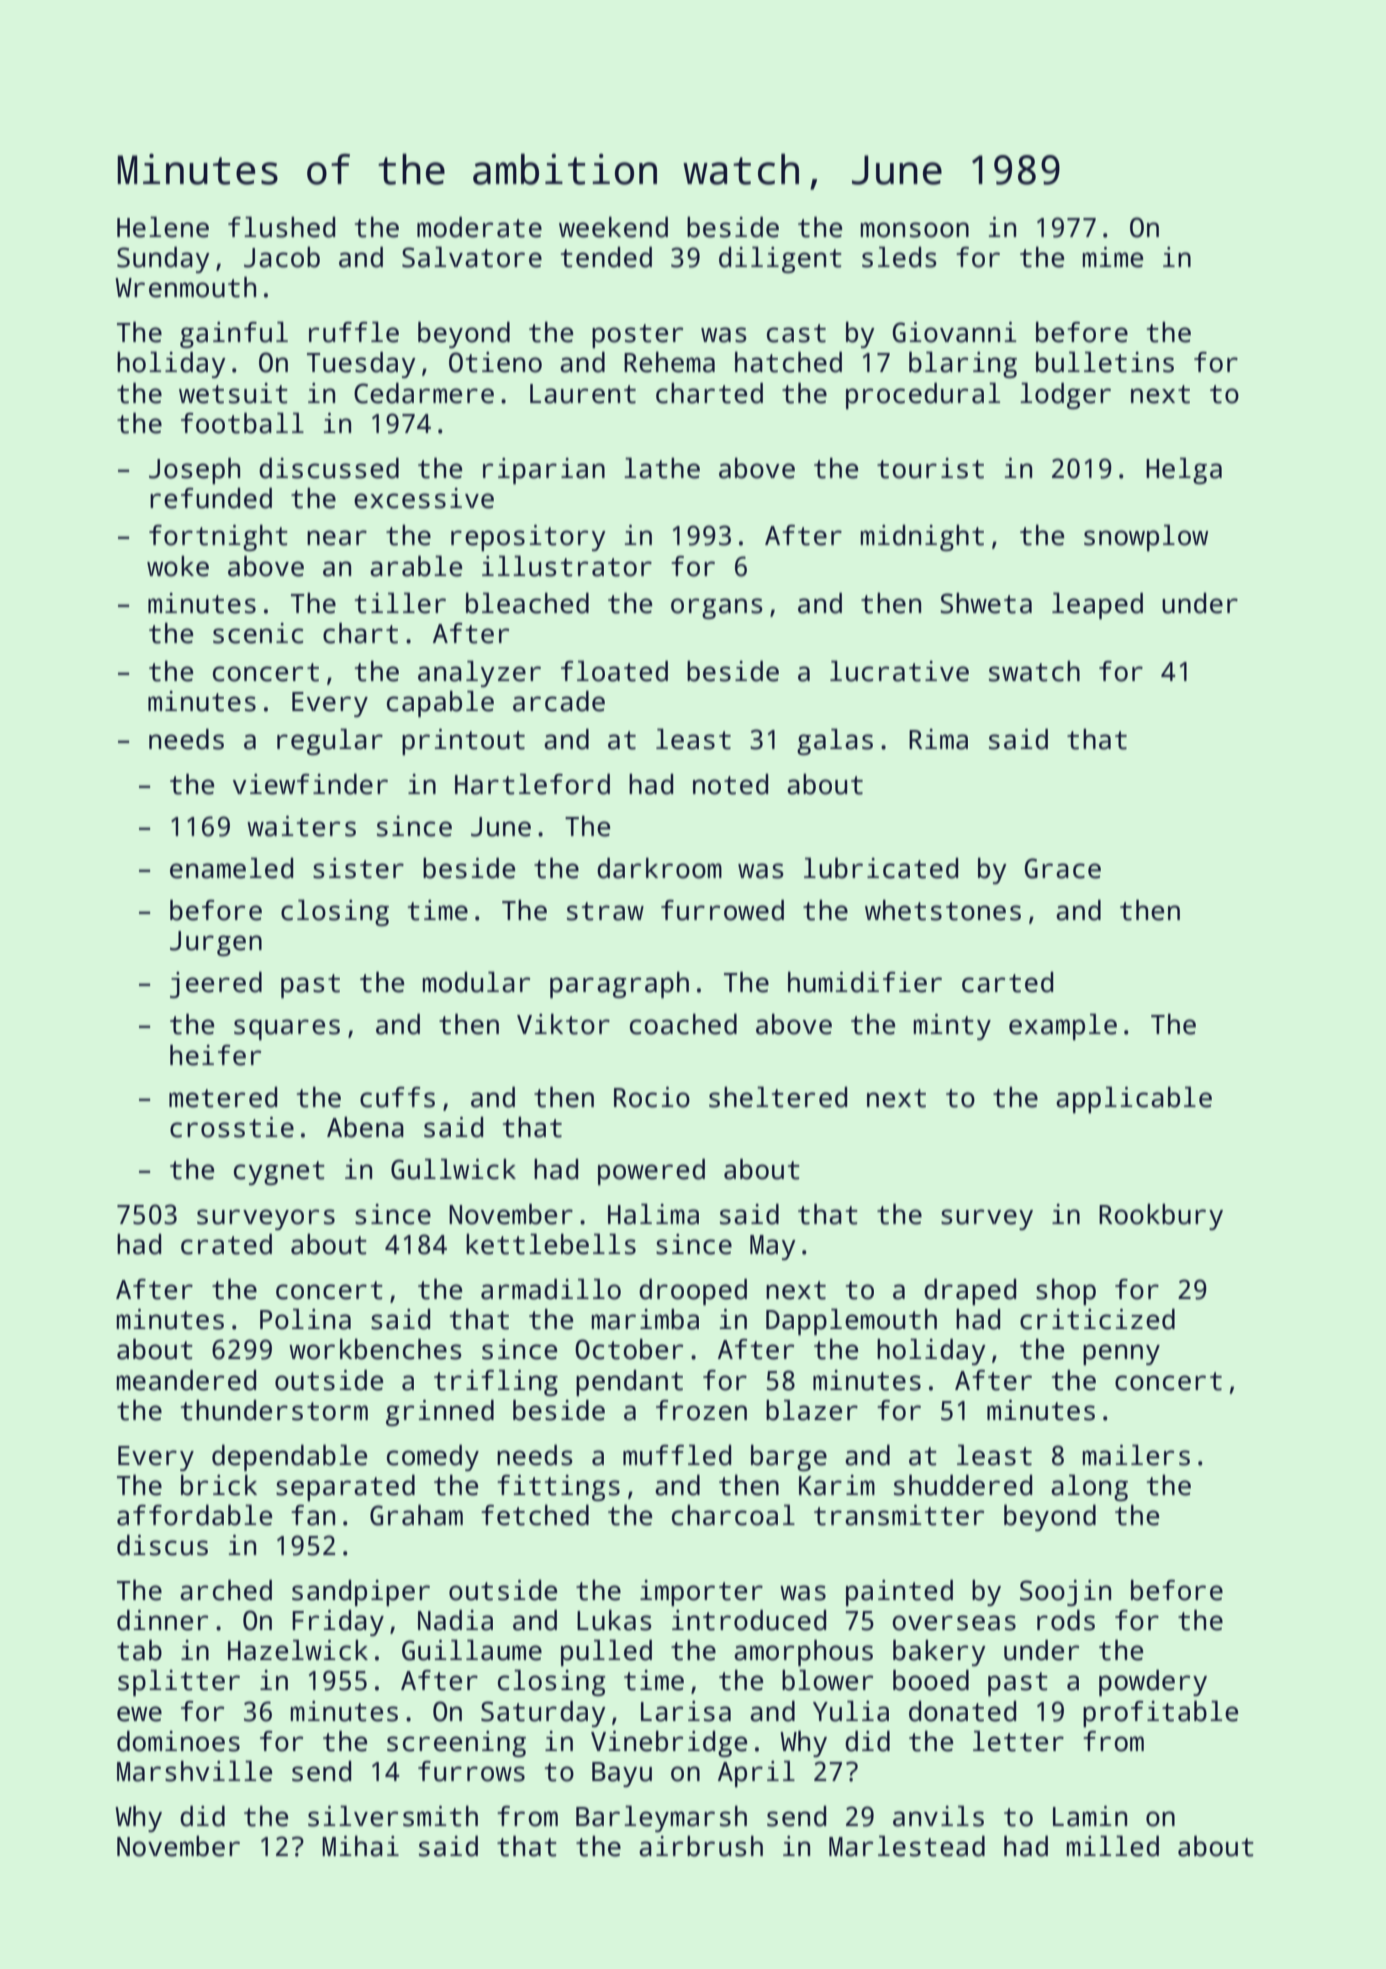 The width and height of the page is (1386, 1969). I want to click on penny, so click(1121, 1354).
